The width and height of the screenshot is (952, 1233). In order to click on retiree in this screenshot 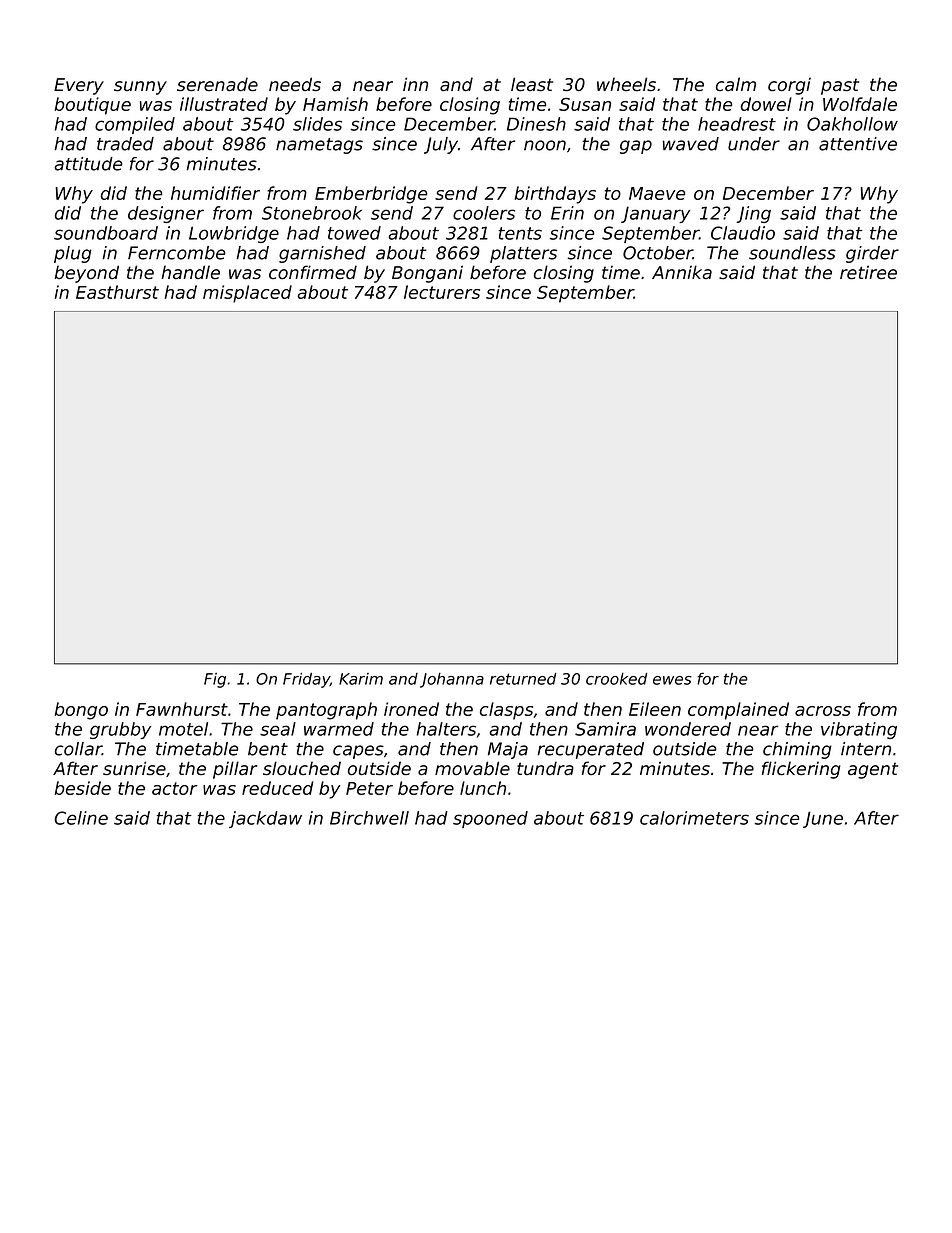, I will do `click(868, 272)`.
